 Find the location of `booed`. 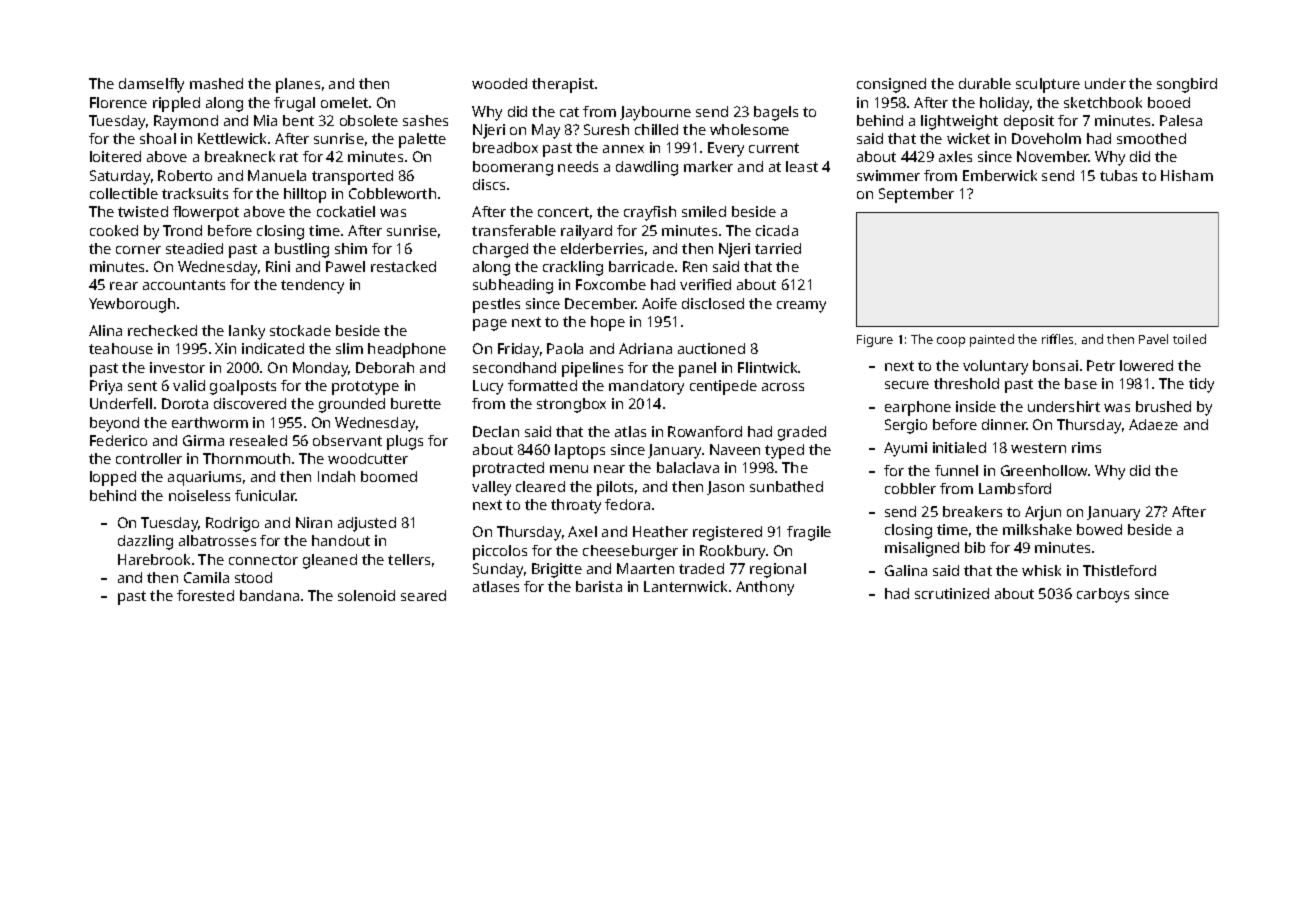

booed is located at coordinates (1169, 102).
